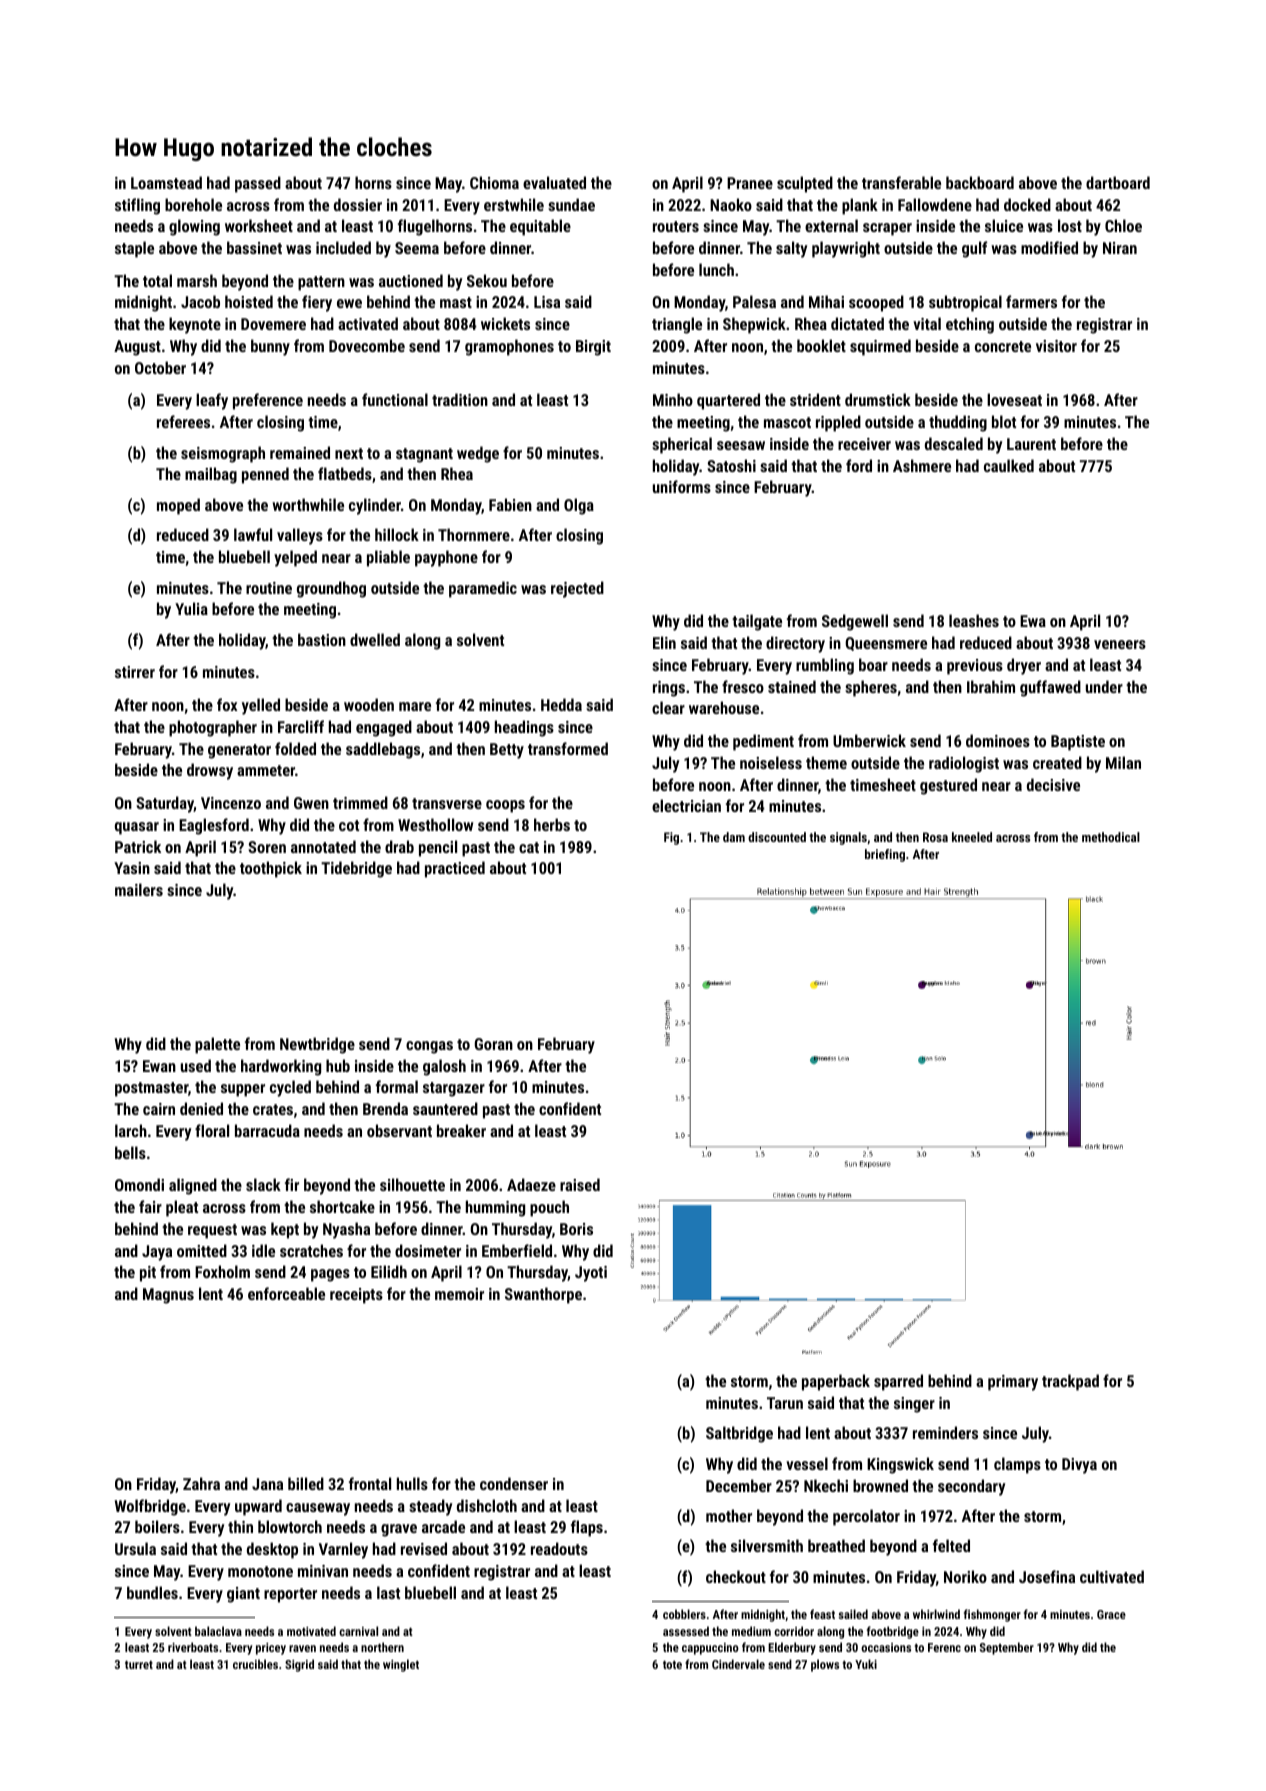 The image size is (1266, 1791). Describe the element at coordinates (559, 1548) in the page. I see `readouts` at that location.
